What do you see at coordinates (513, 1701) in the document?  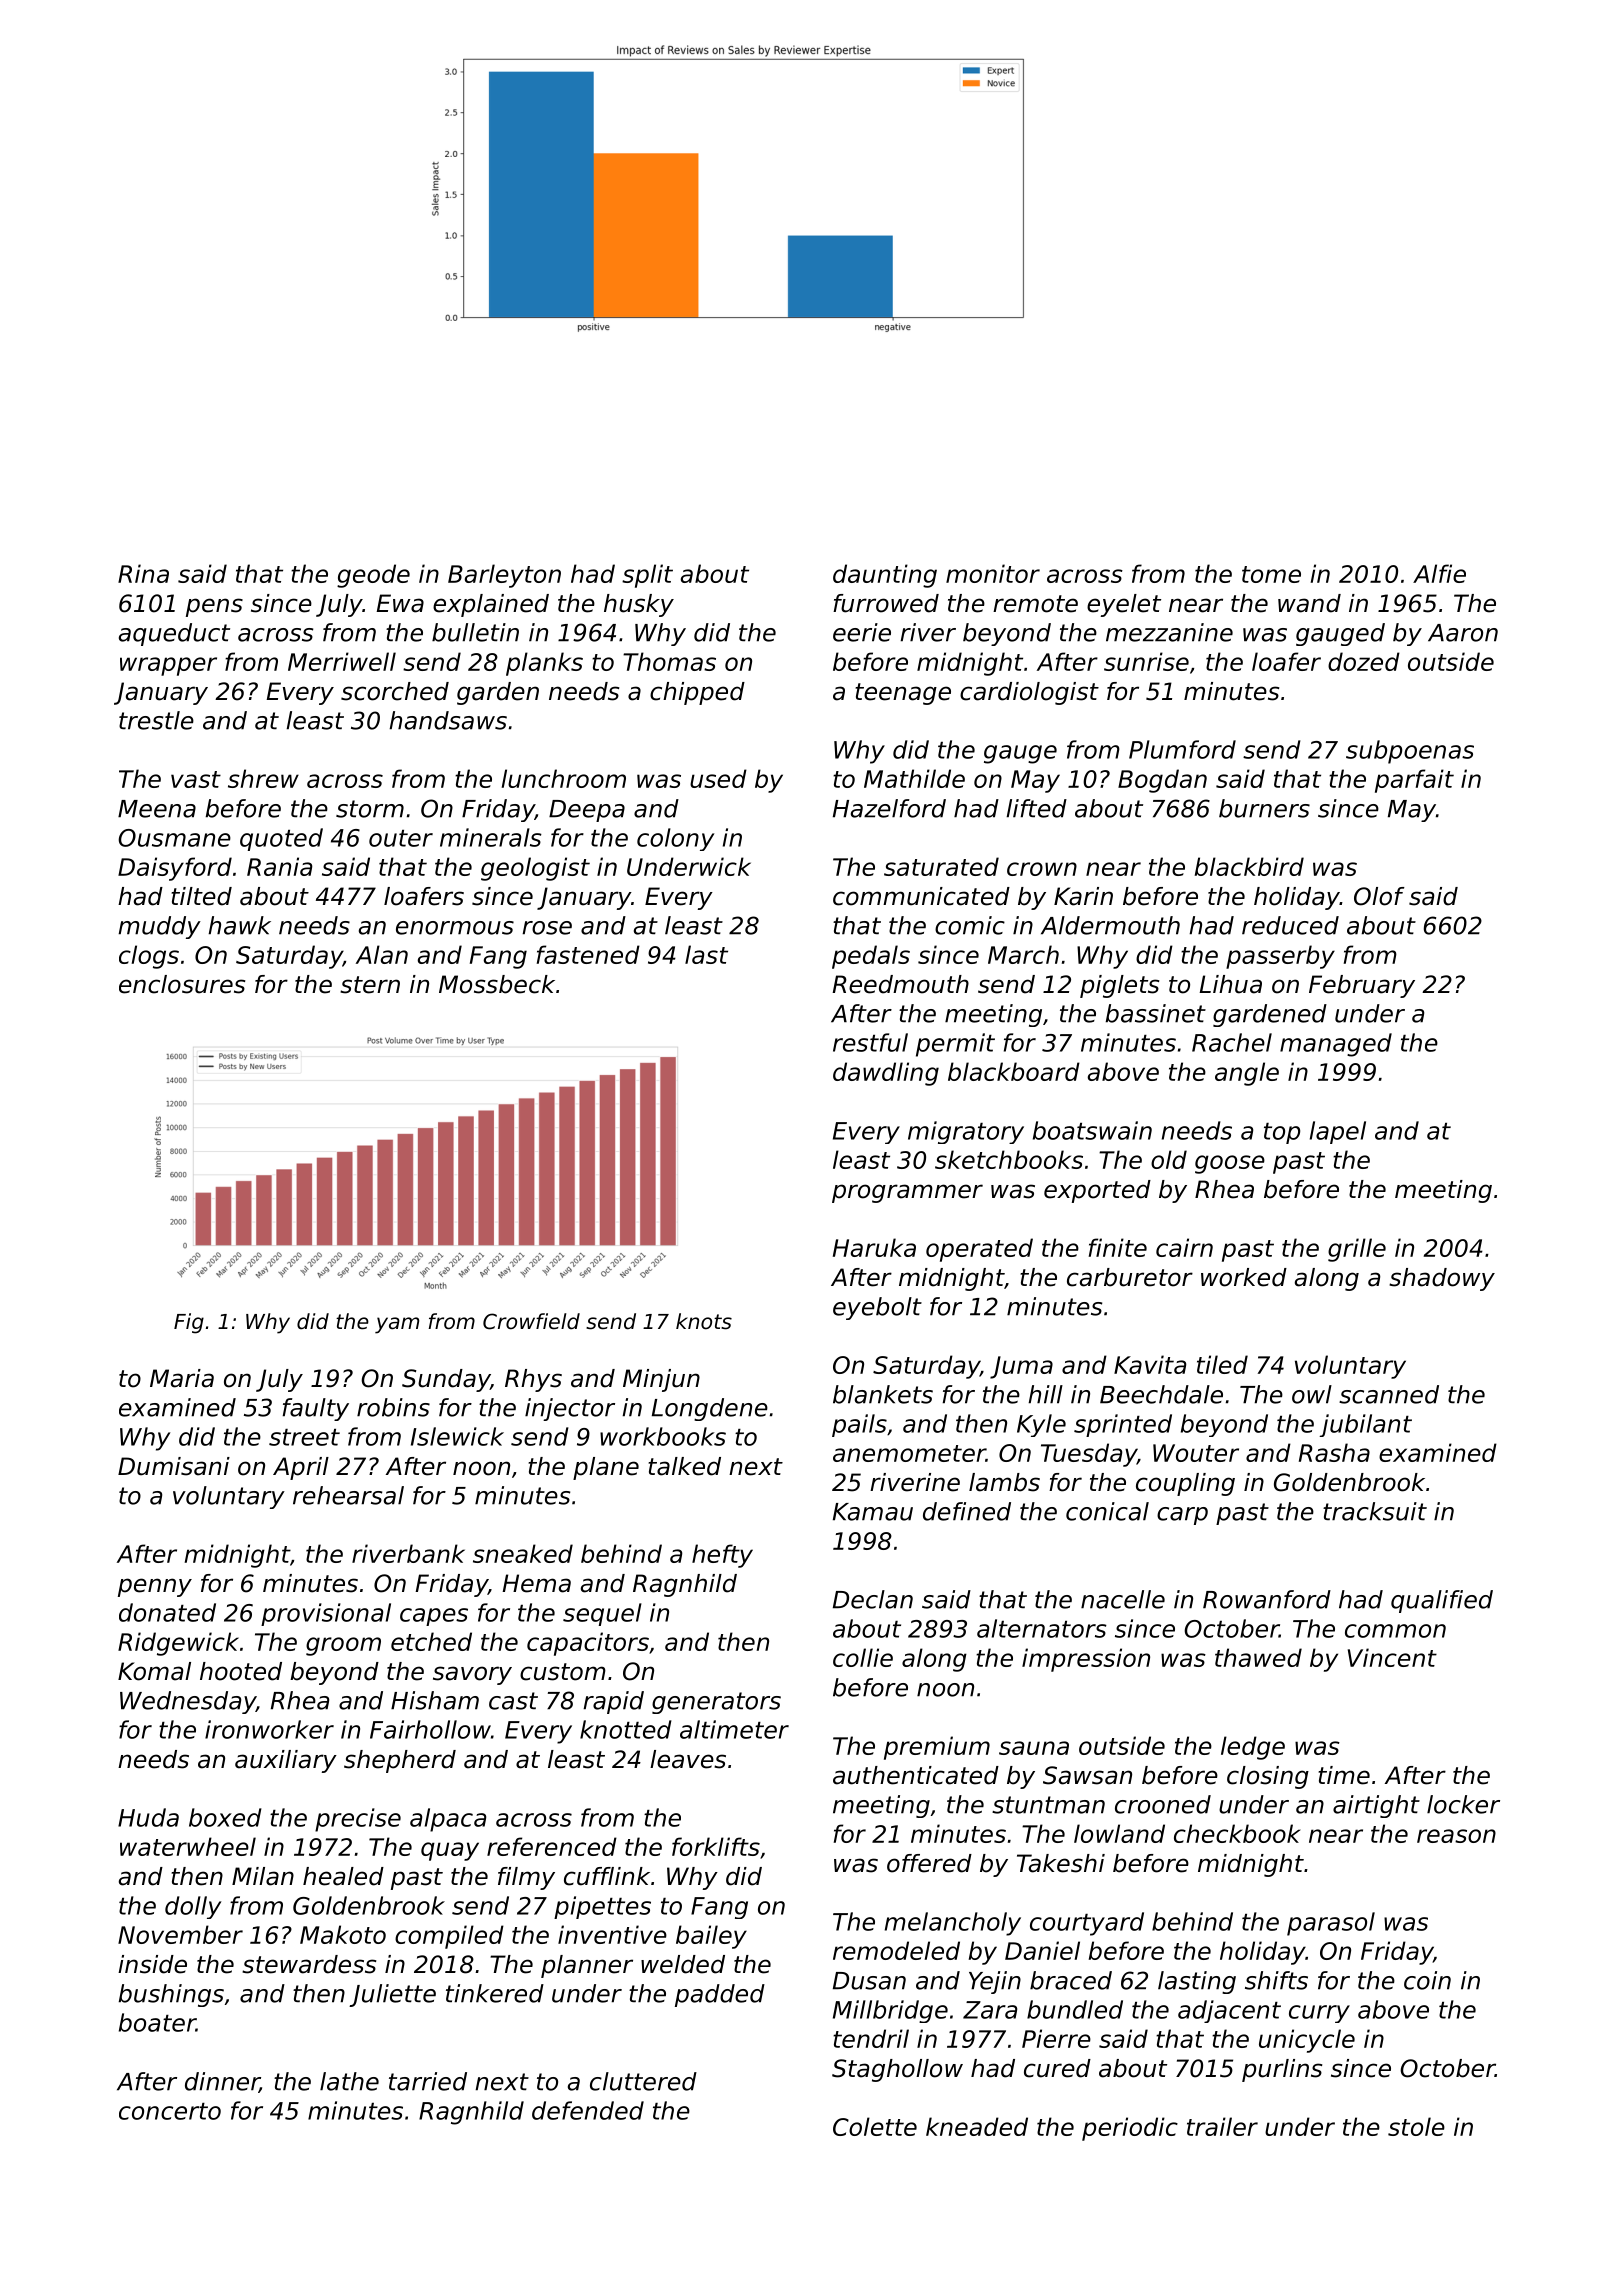 I see `cast` at bounding box center [513, 1701].
